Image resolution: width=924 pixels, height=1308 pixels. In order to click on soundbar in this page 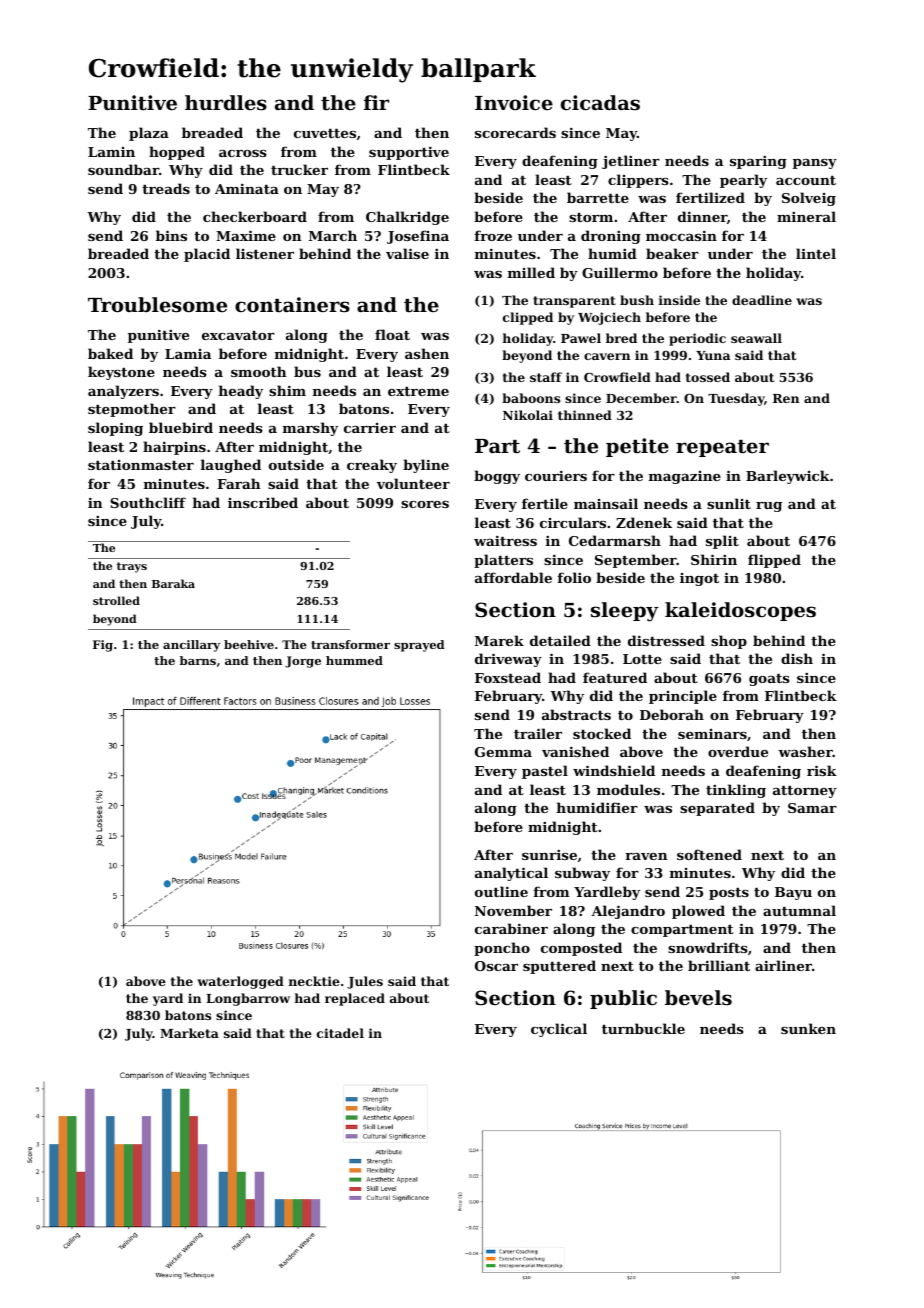, I will do `click(123, 169)`.
